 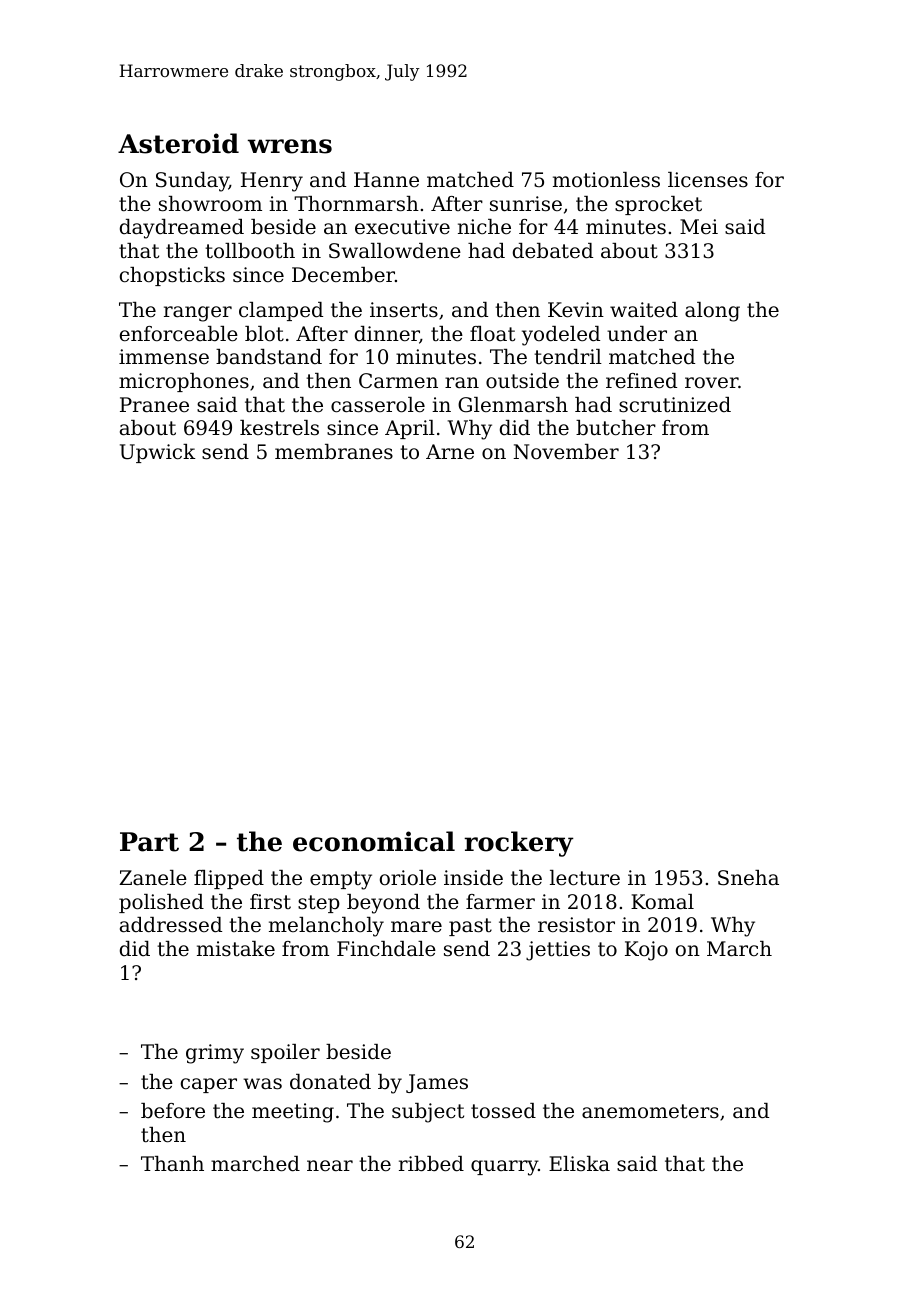 I want to click on ranger, so click(x=198, y=314).
